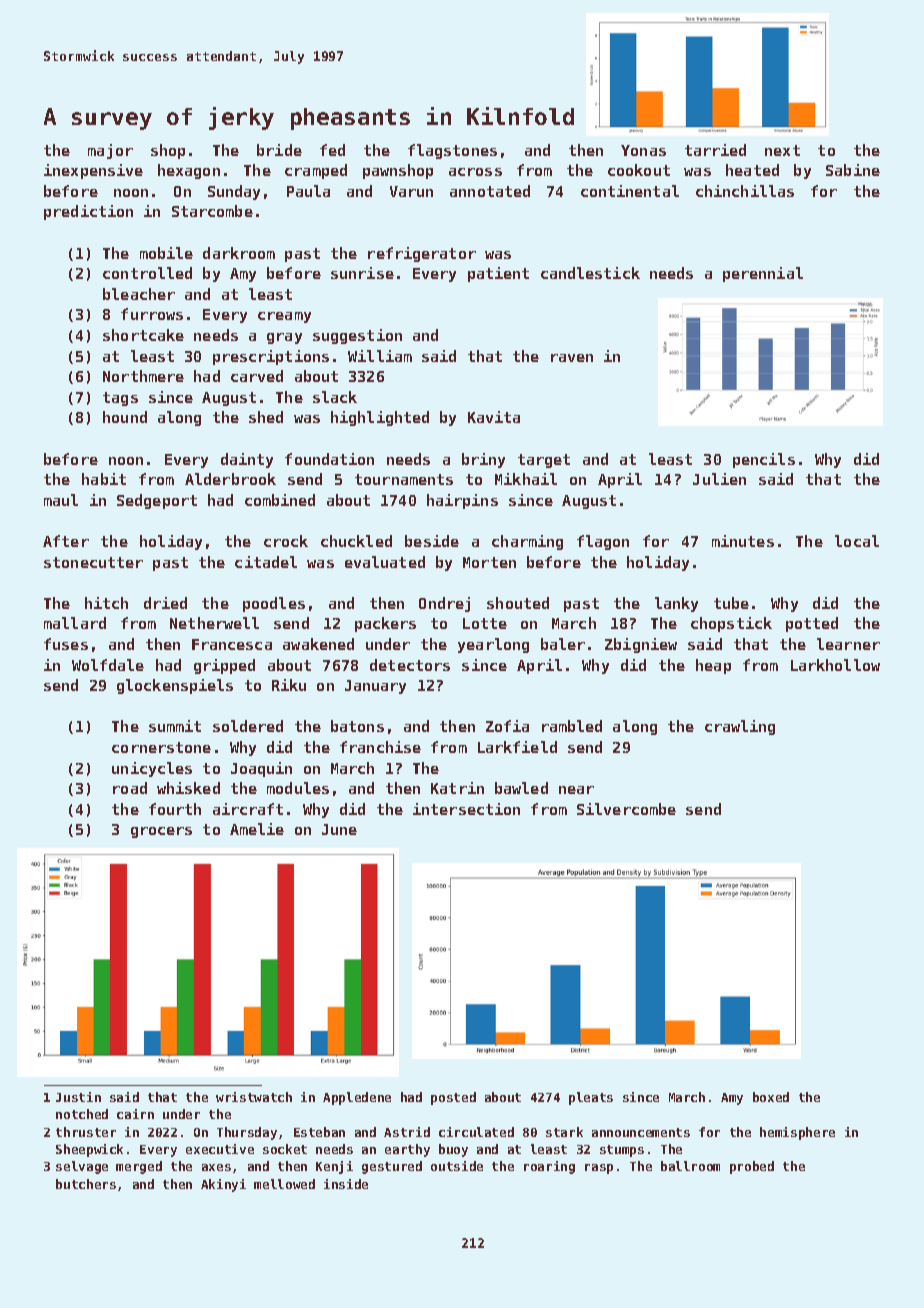 This document has height=1308, width=924. I want to click on continental, so click(630, 191).
